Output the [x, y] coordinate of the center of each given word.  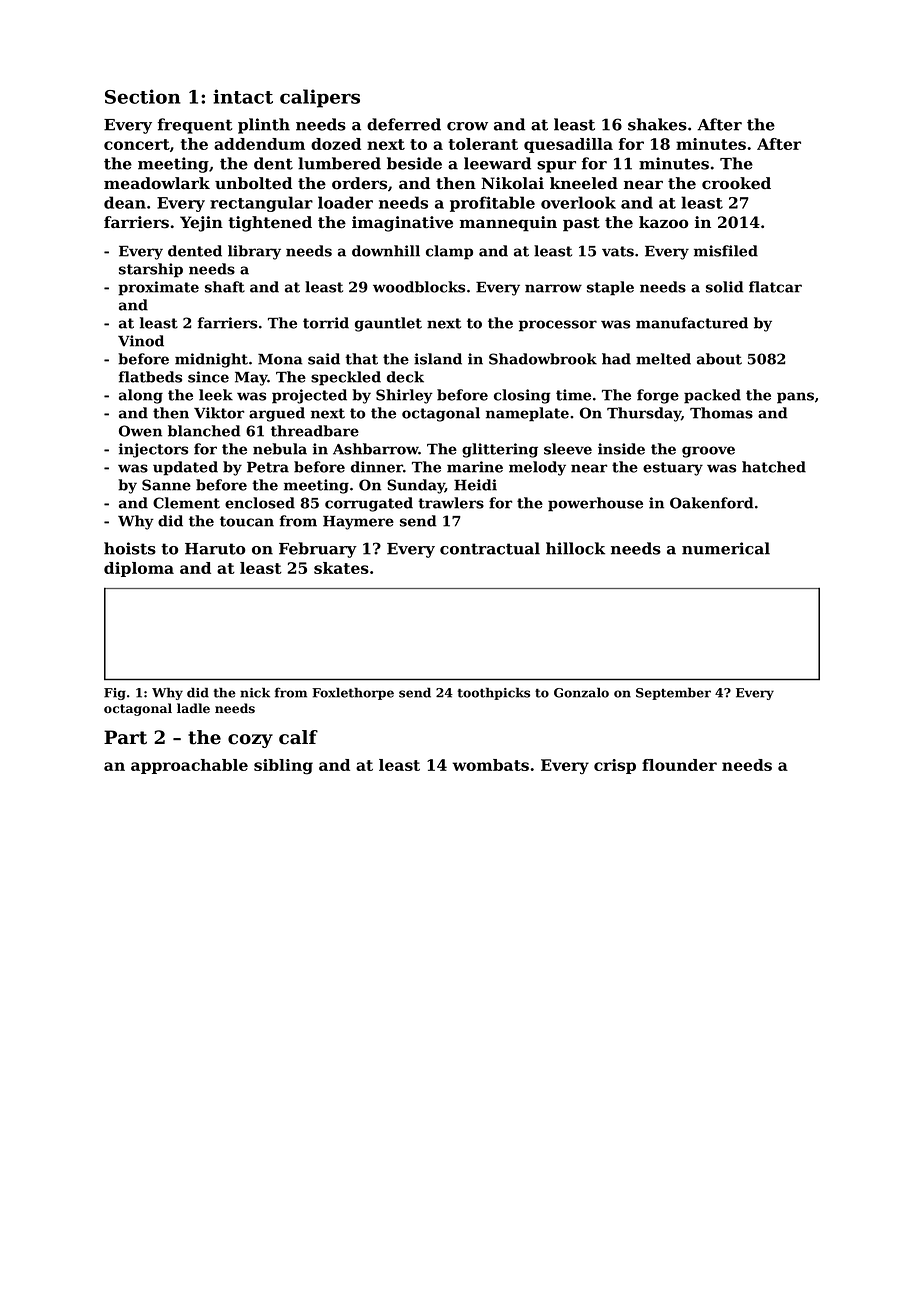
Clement [186, 503]
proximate [158, 288]
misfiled [726, 251]
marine [475, 467]
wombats [491, 765]
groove [708, 452]
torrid [326, 323]
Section [143, 96]
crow [467, 126]
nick [255, 692]
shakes [657, 124]
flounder [679, 765]
